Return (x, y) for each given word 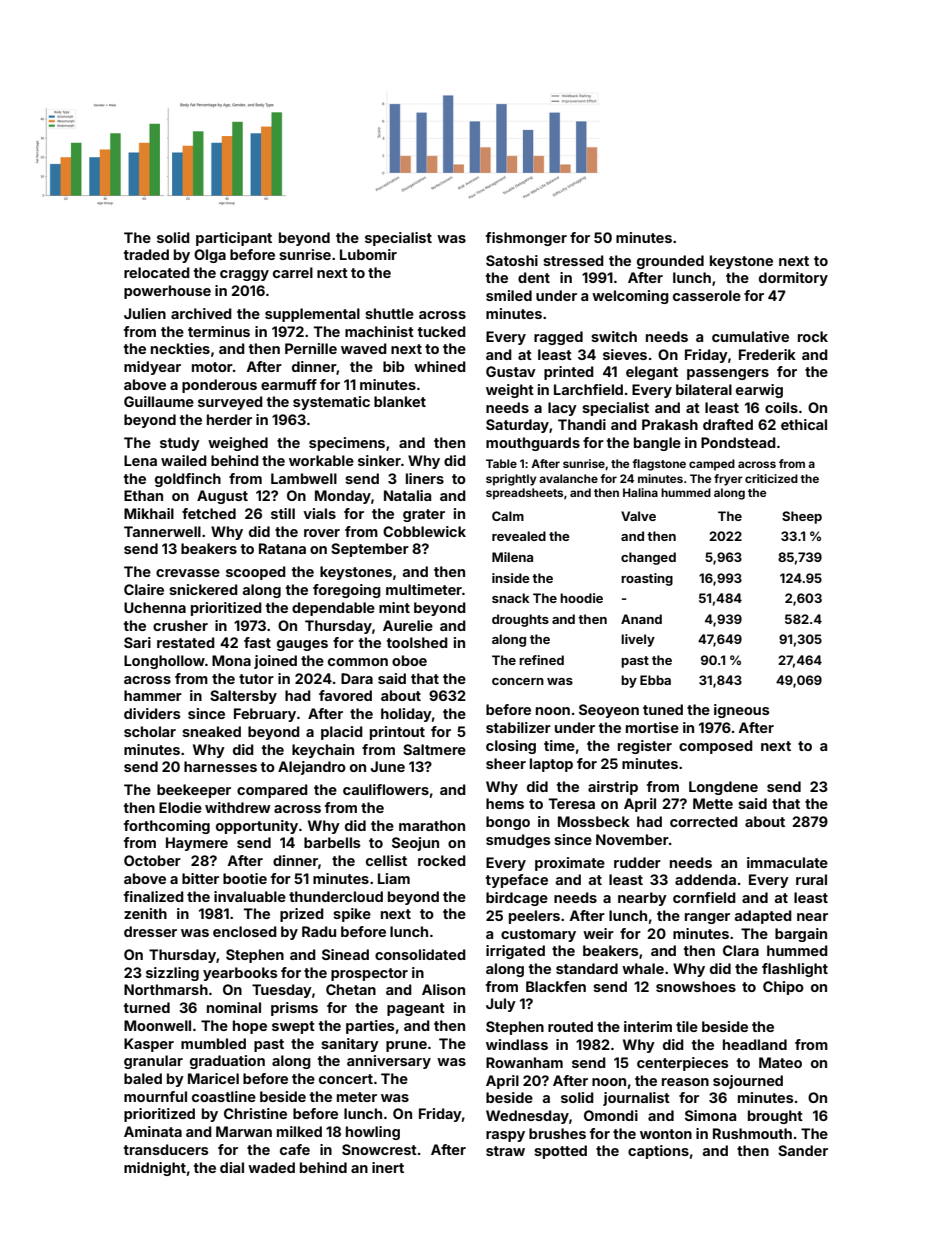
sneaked (211, 731)
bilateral (704, 389)
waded (271, 1167)
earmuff (289, 384)
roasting (647, 579)
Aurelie (408, 625)
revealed (519, 536)
